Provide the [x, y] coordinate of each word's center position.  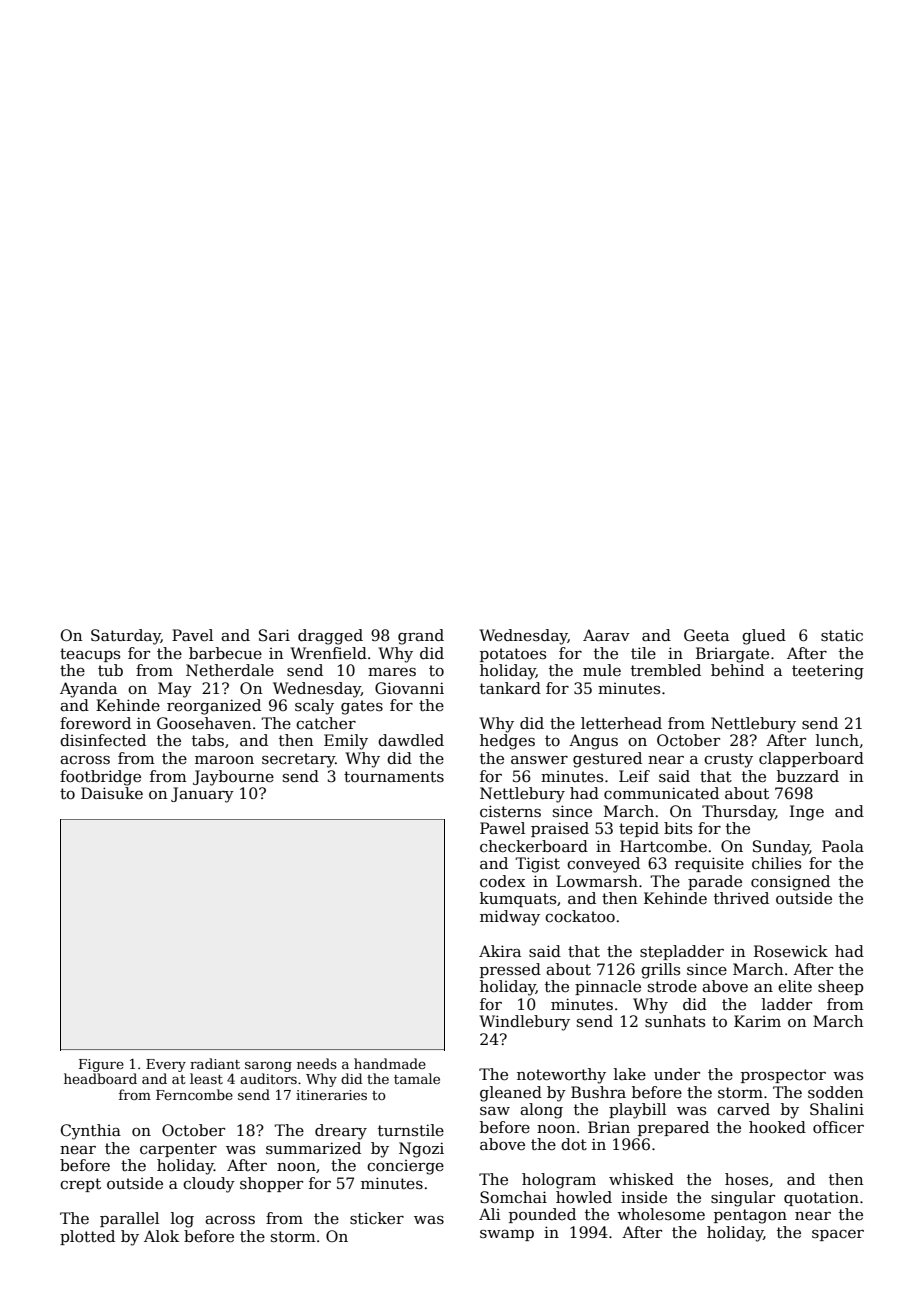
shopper [271, 1184]
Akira [500, 951]
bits [678, 828]
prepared [673, 1128]
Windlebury [524, 1023]
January [202, 795]
